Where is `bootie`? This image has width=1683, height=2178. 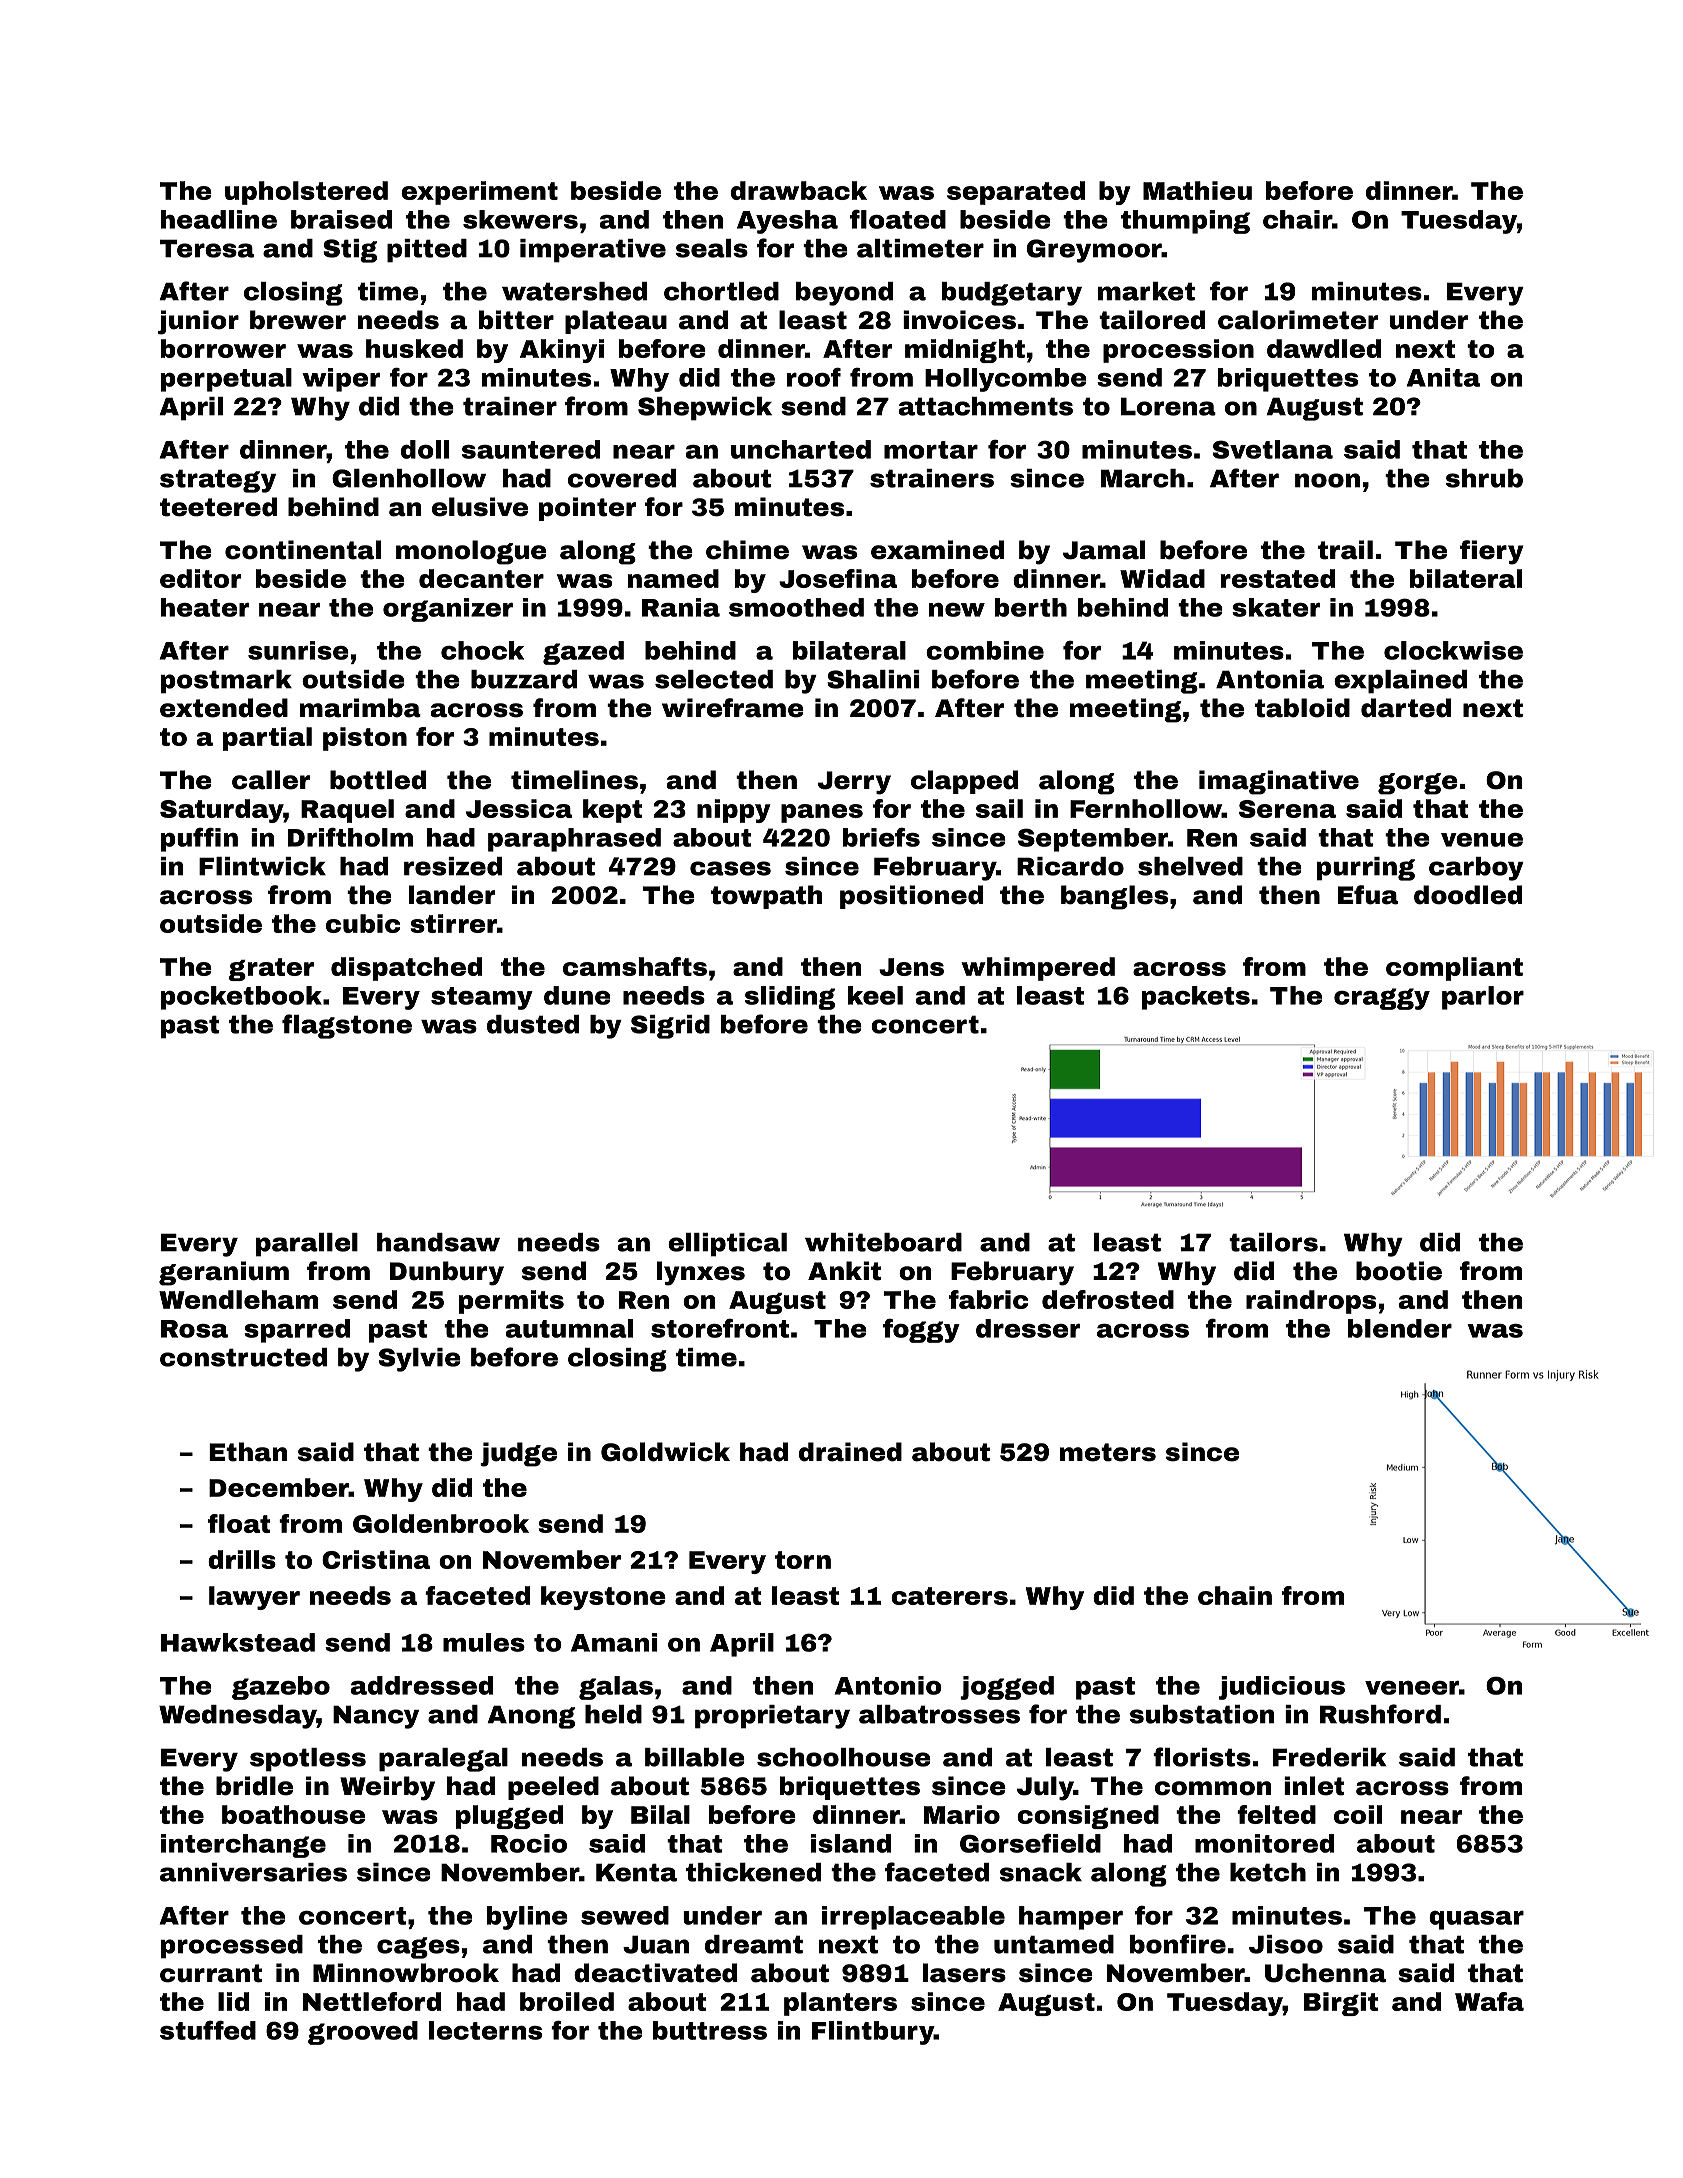
bootie is located at coordinates (1399, 1271).
